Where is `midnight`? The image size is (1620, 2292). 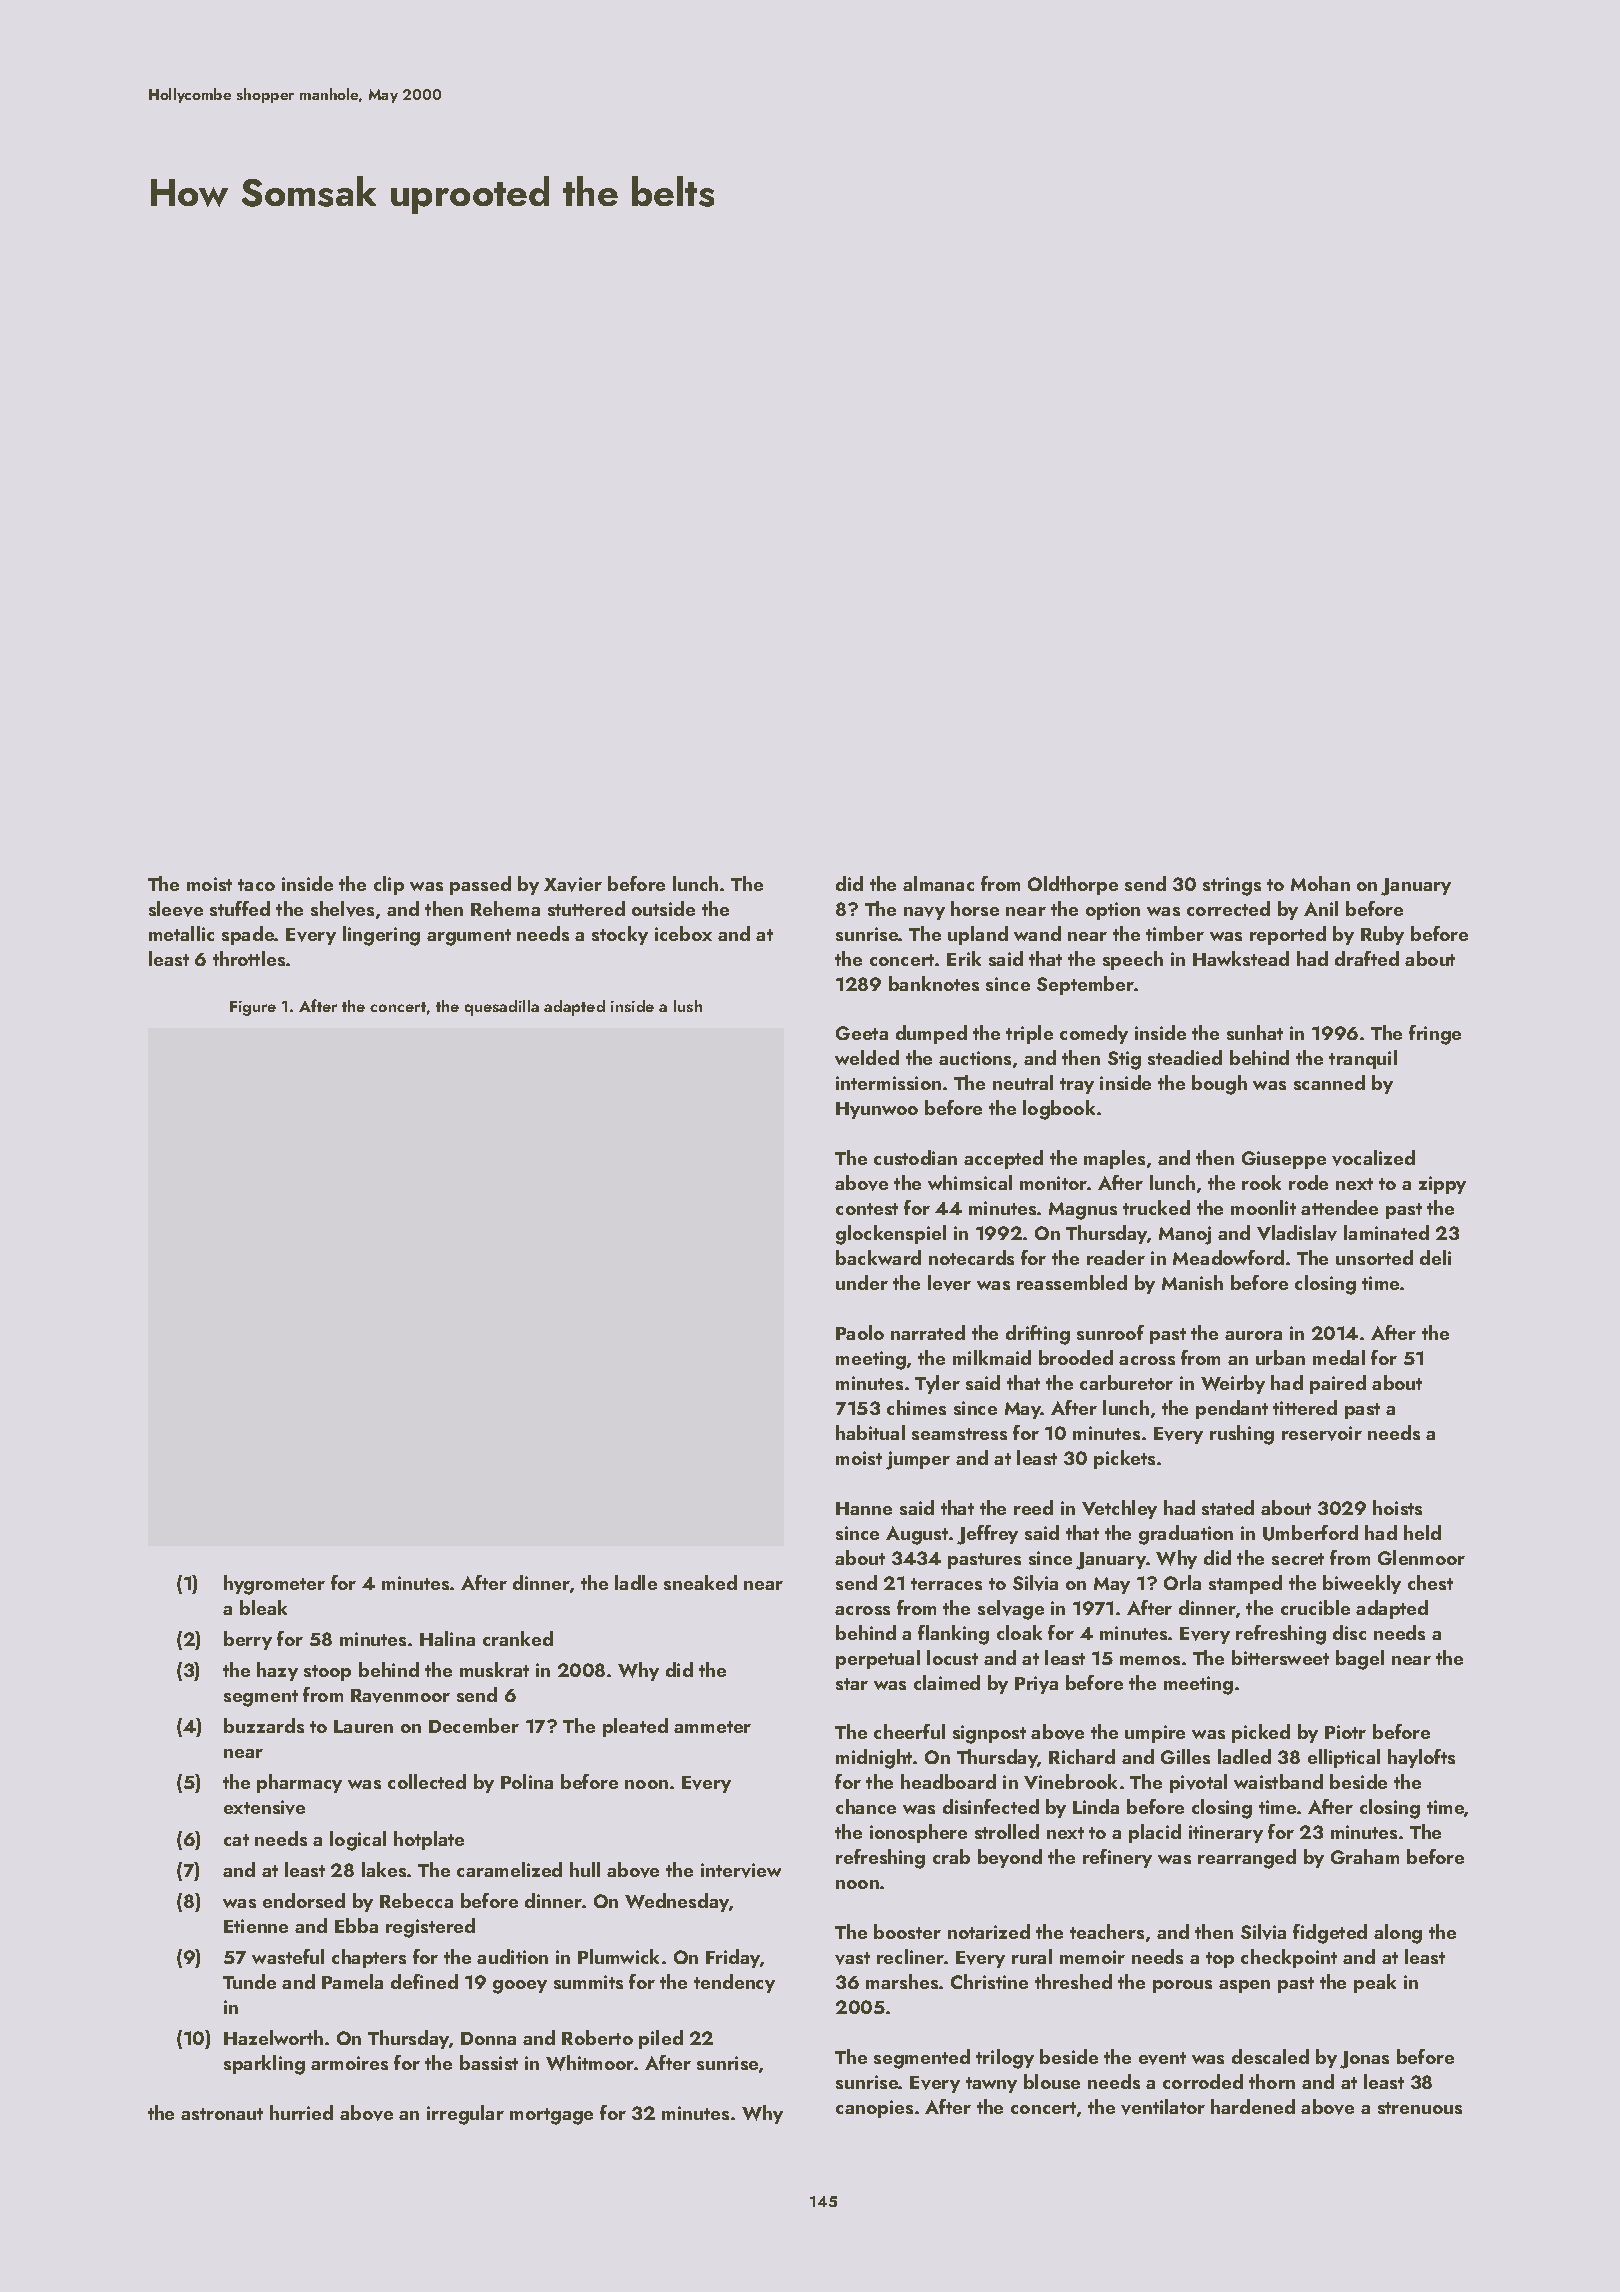
midnight is located at coordinates (875, 1759).
